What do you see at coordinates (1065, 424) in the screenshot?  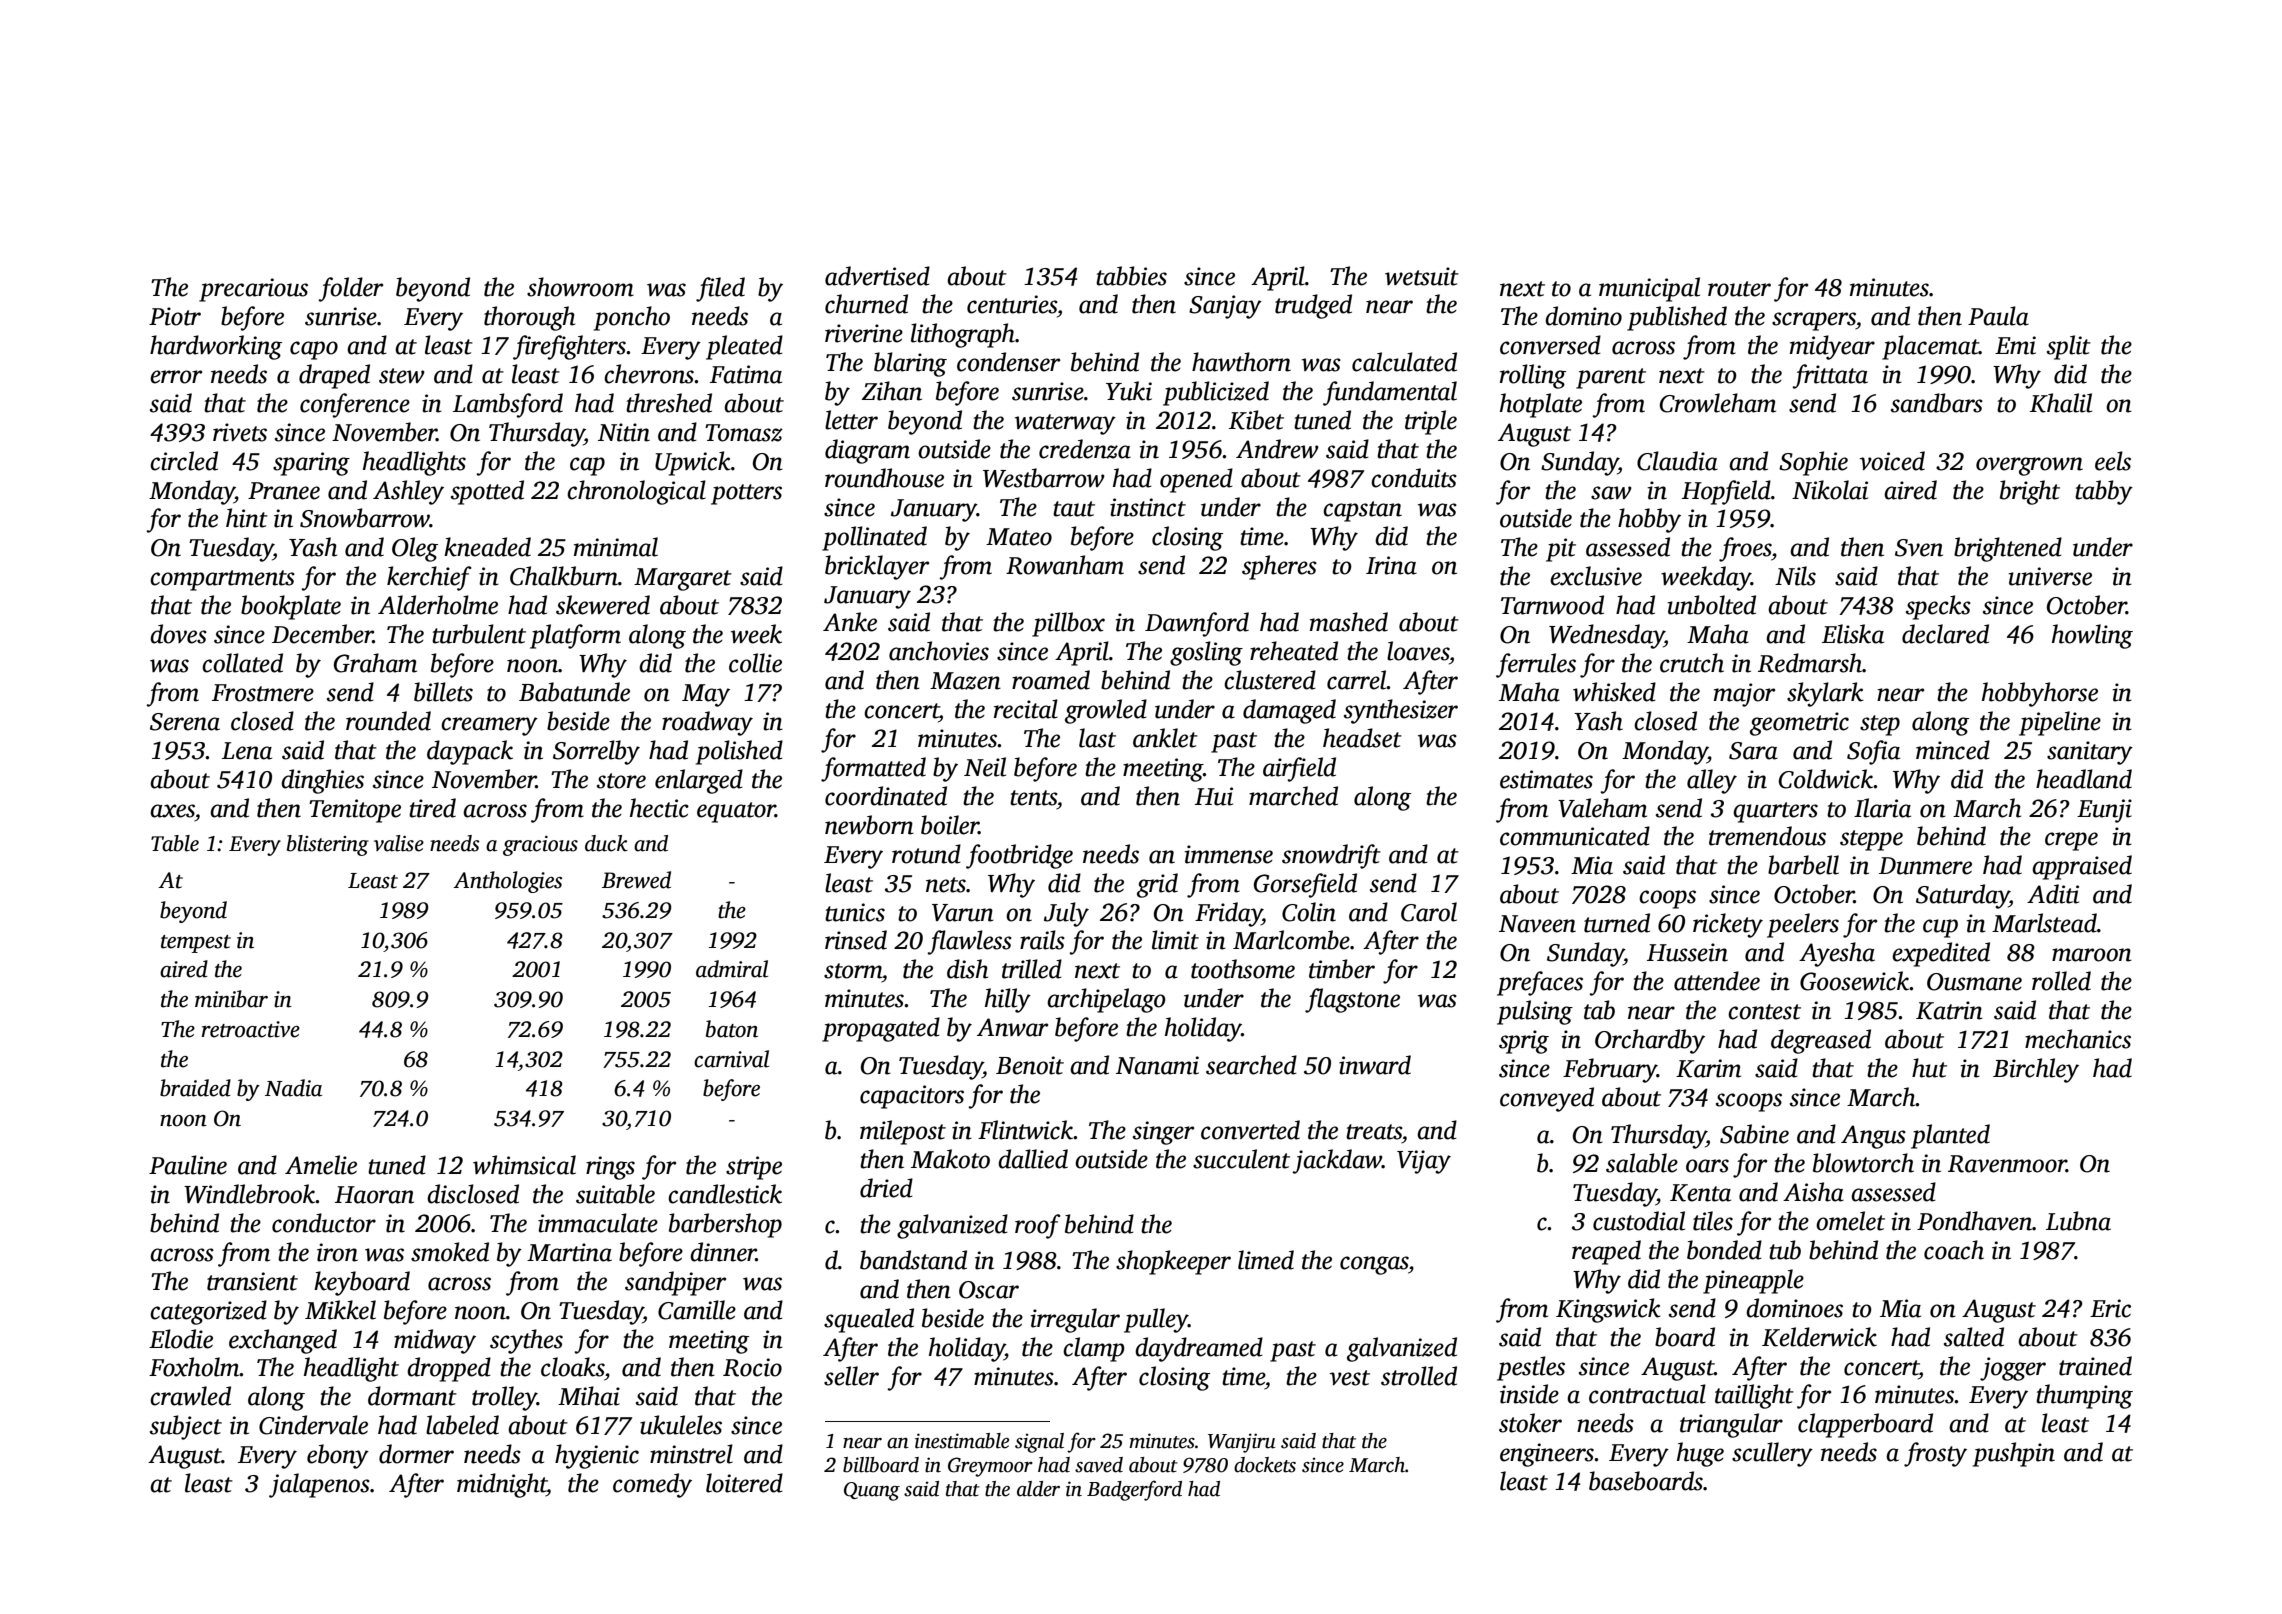 I see `waterway` at bounding box center [1065, 424].
